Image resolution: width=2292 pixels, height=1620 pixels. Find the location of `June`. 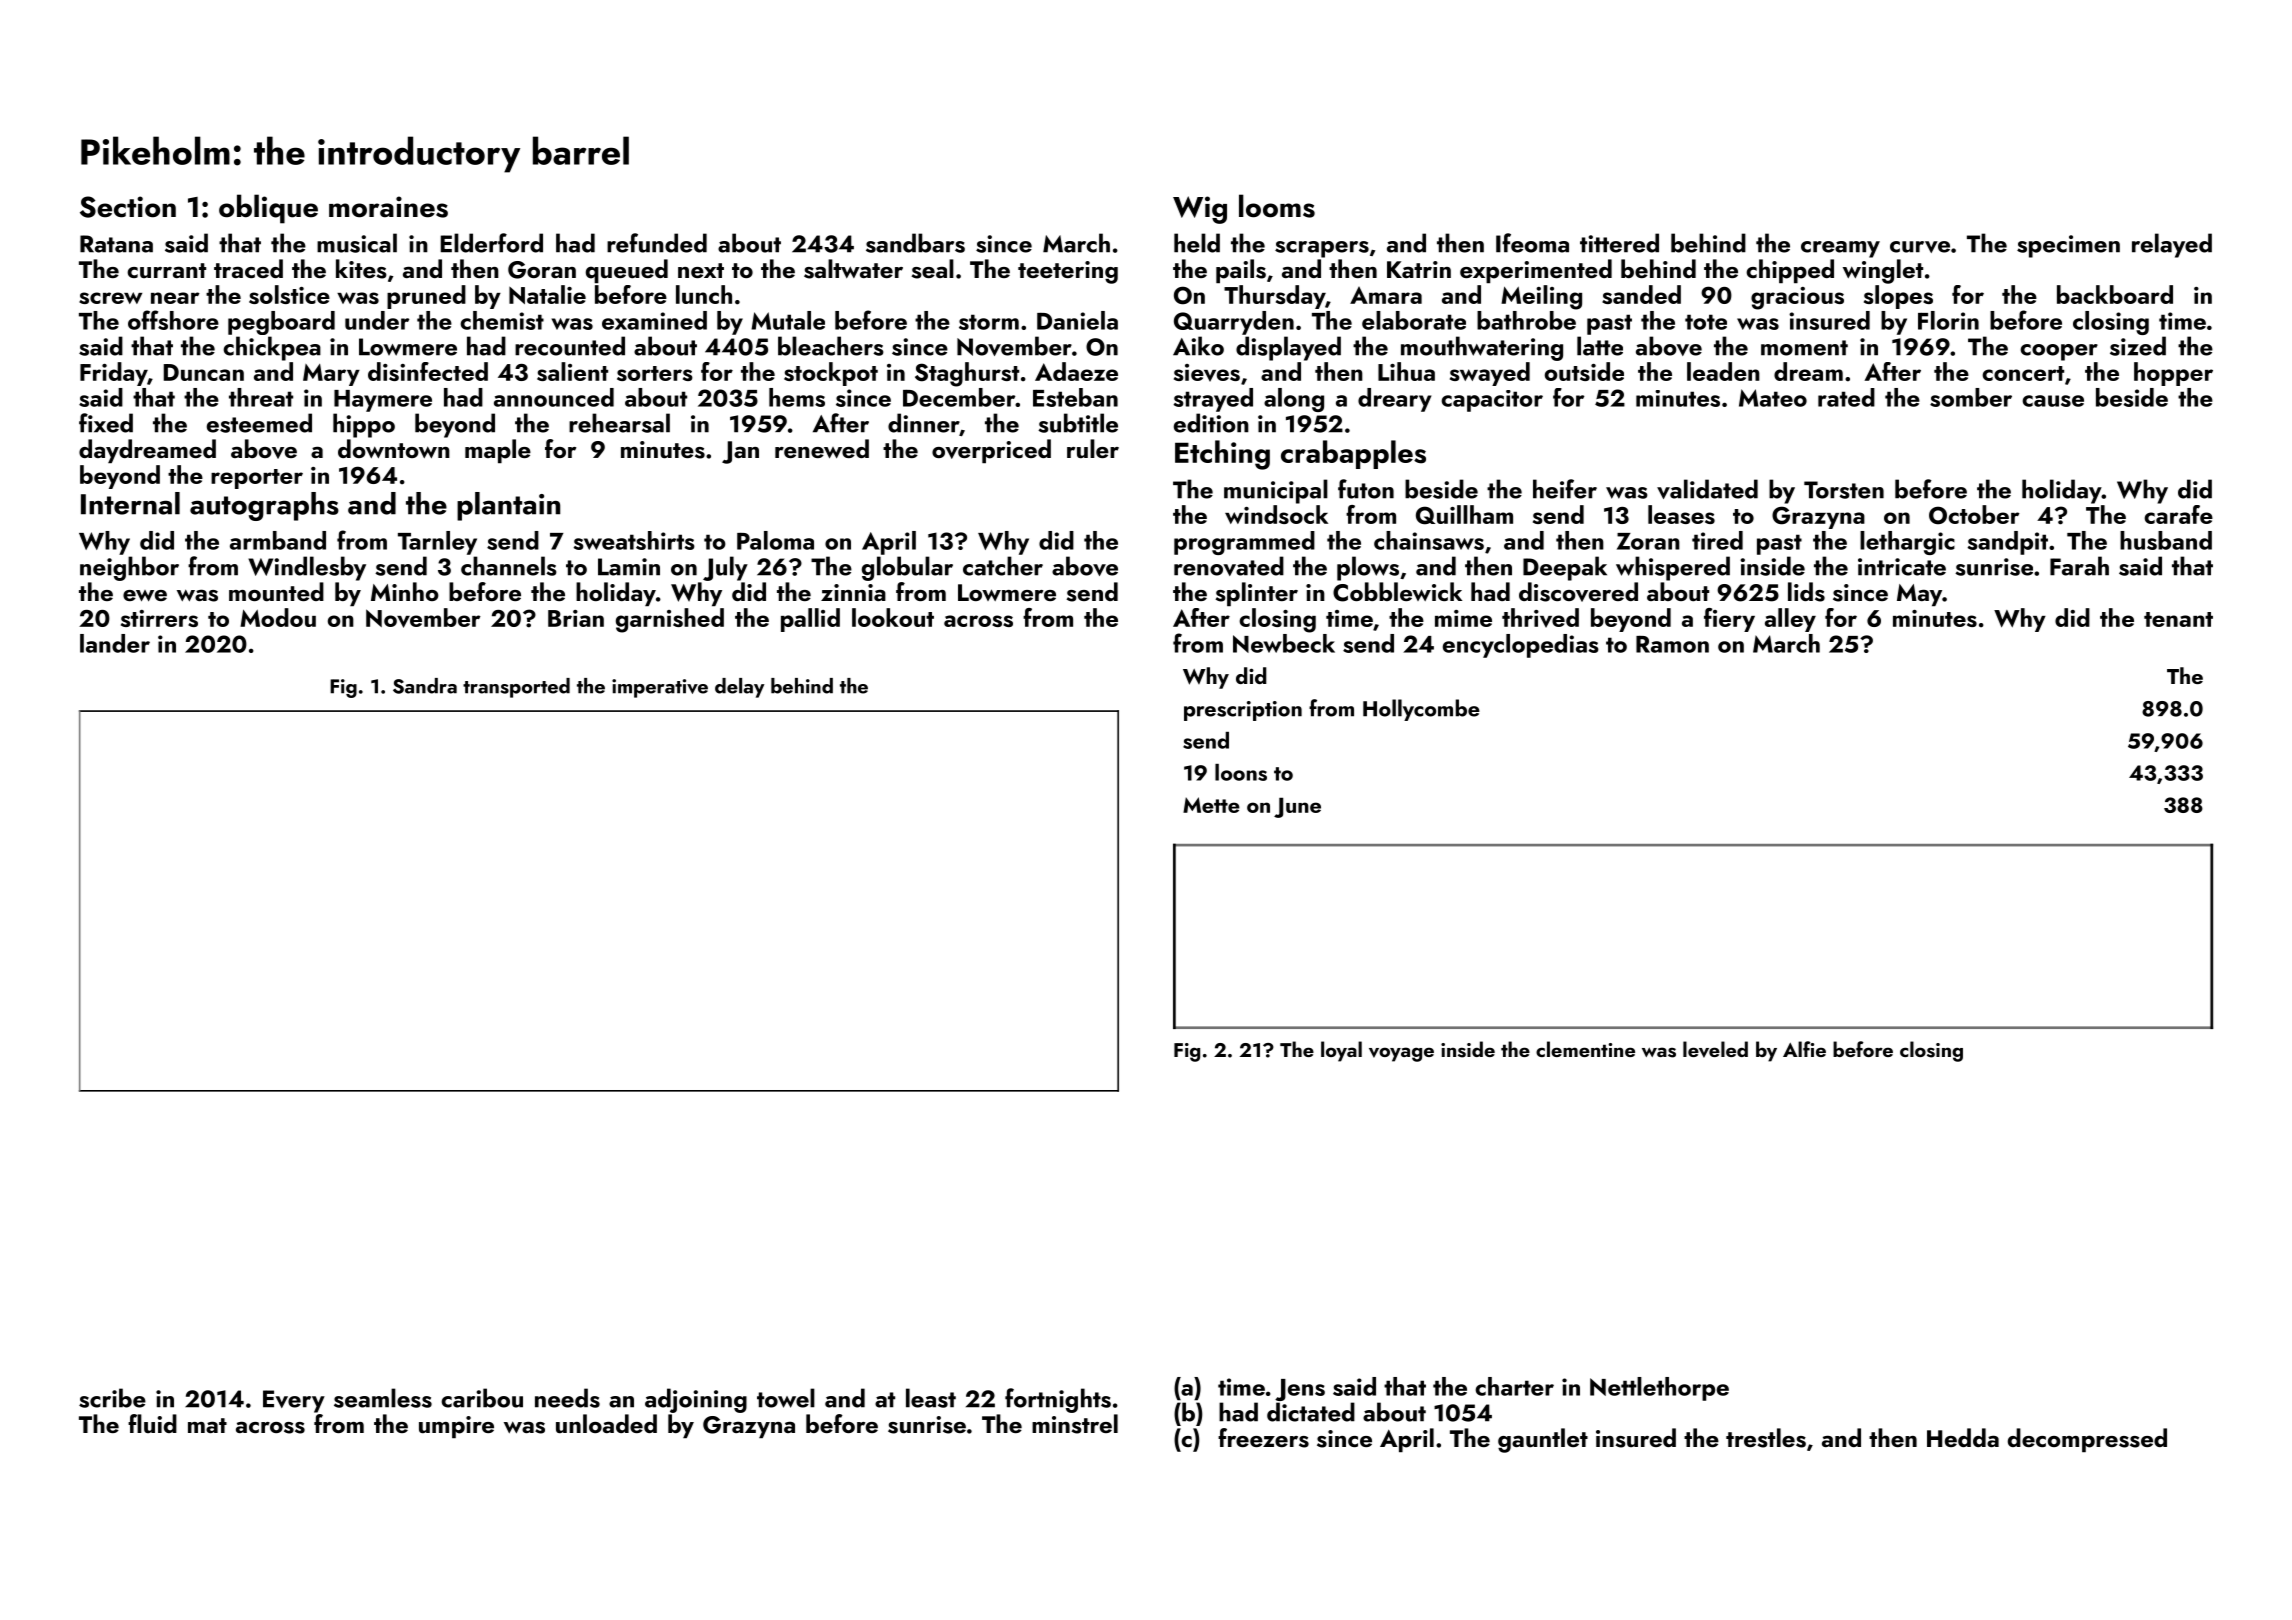

June is located at coordinates (1297, 807).
